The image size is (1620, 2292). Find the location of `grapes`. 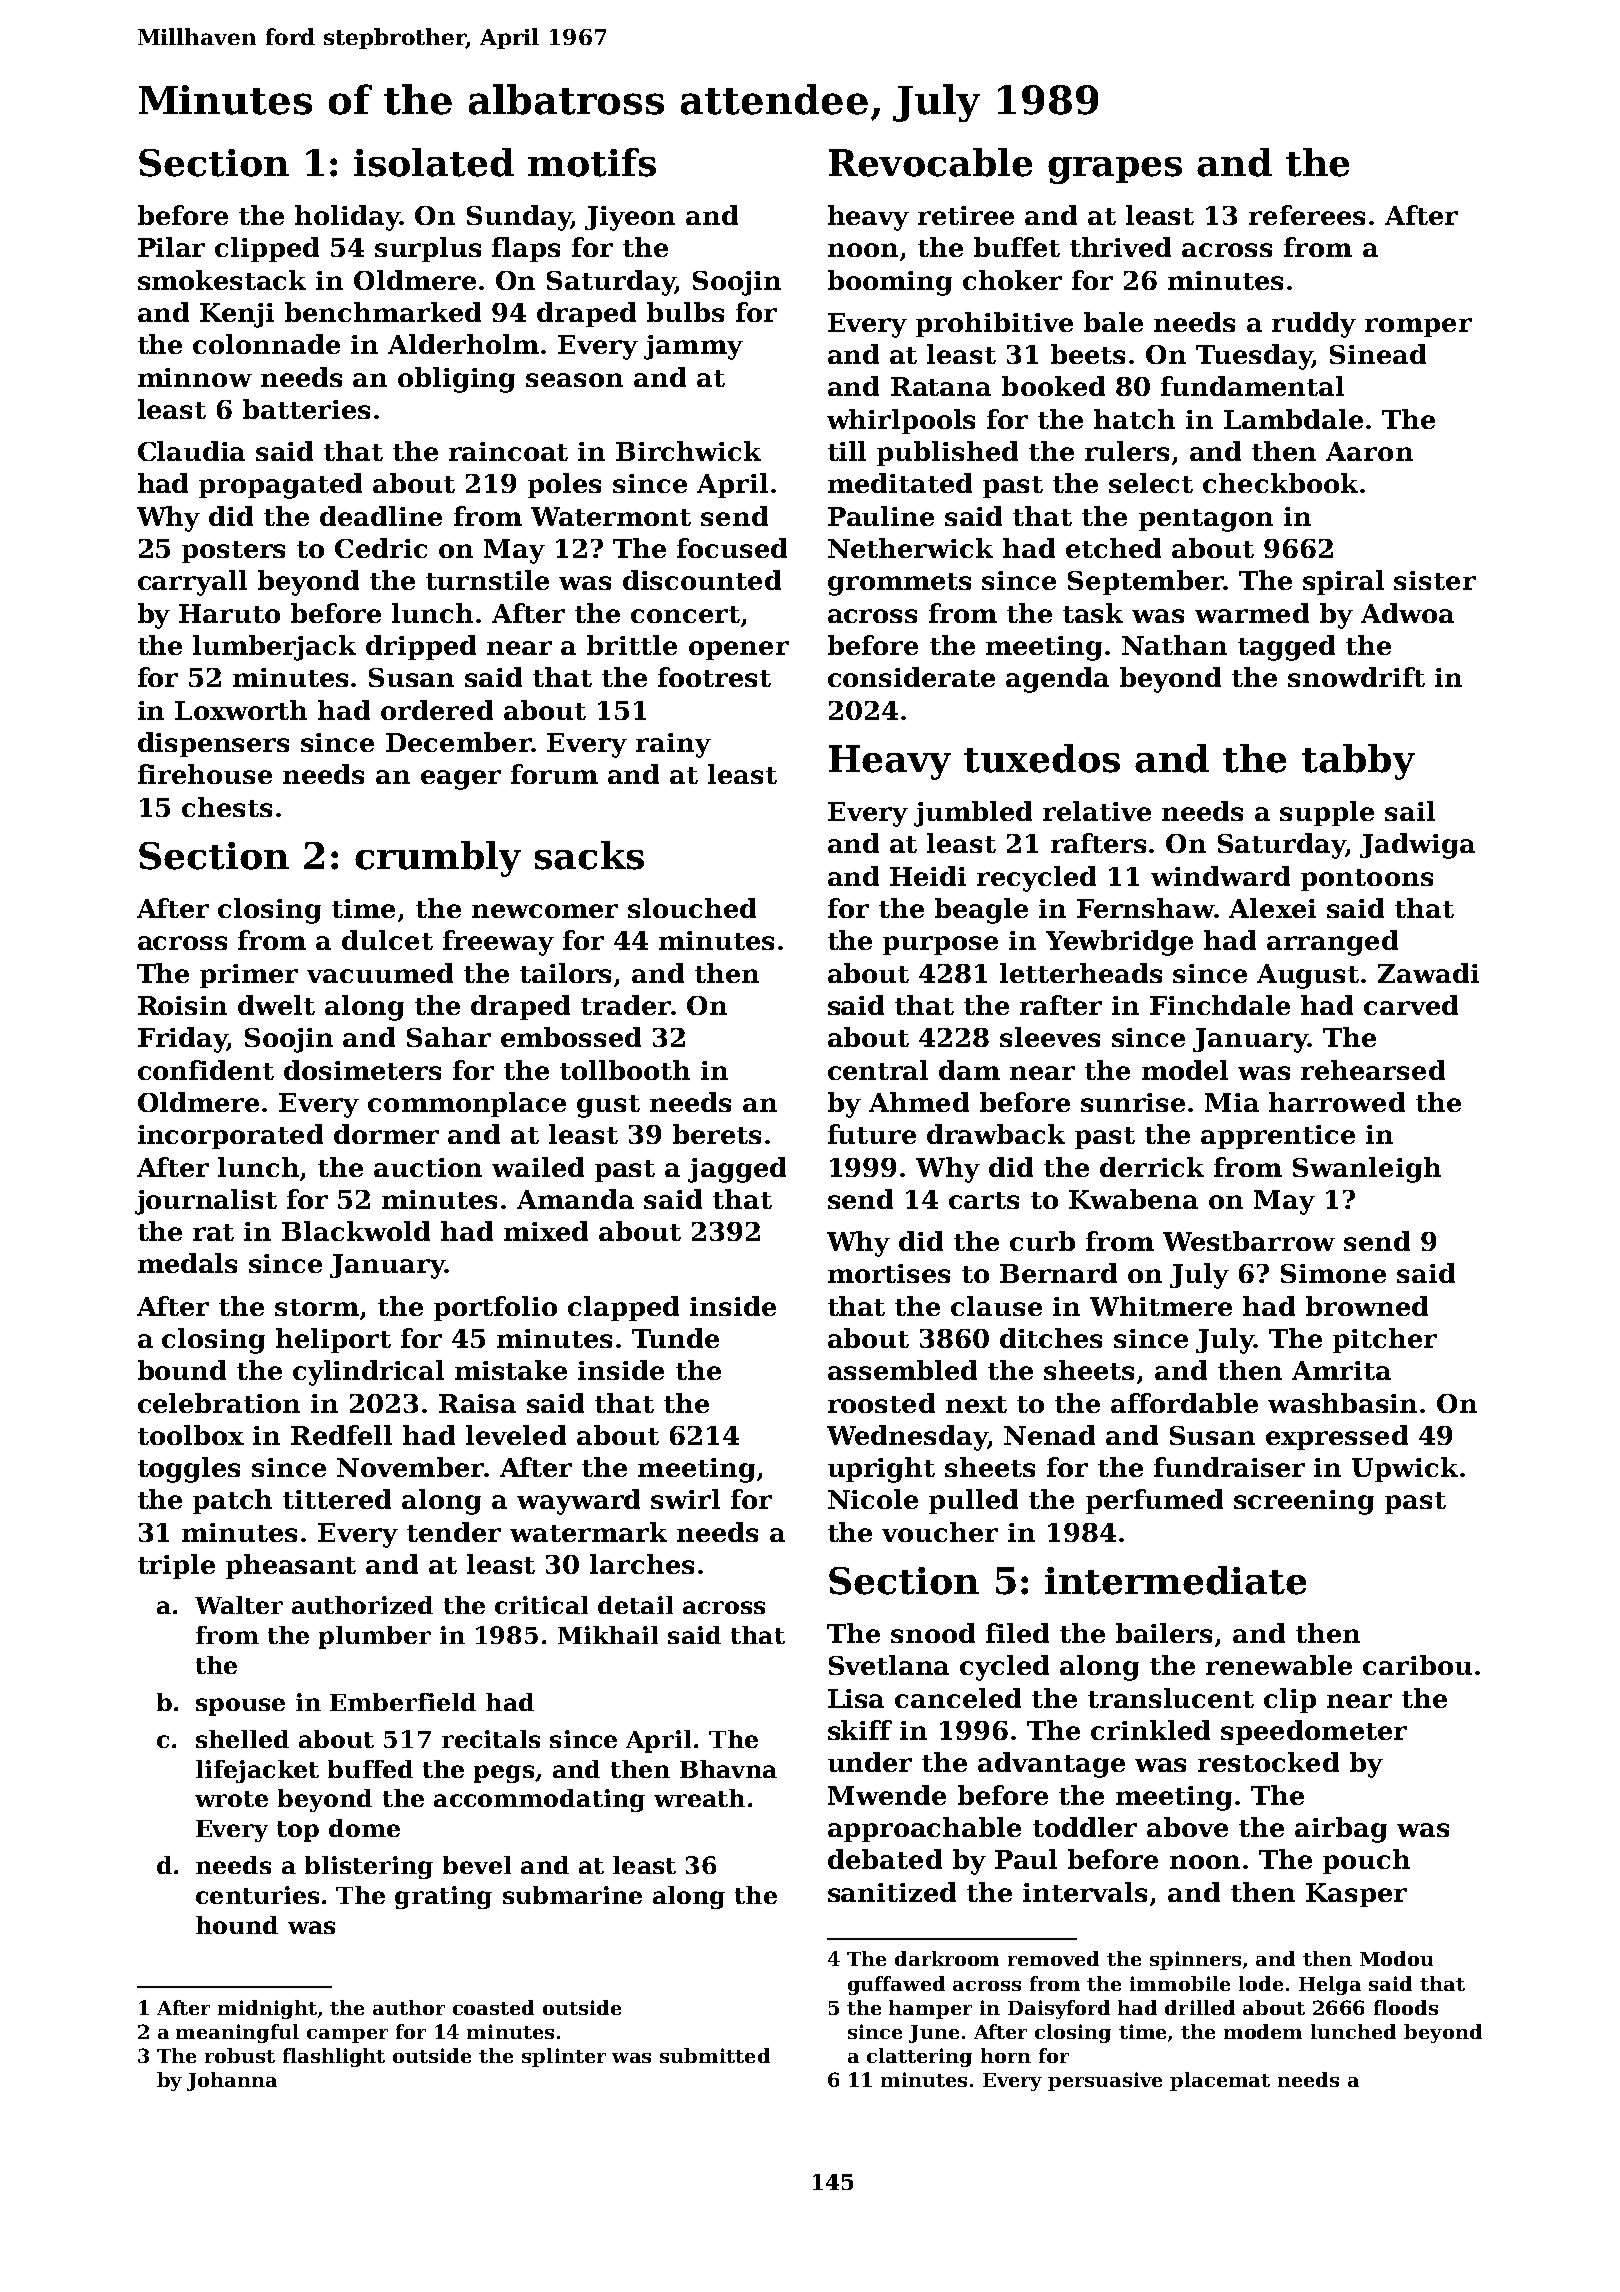

grapes is located at coordinates (1115, 170).
